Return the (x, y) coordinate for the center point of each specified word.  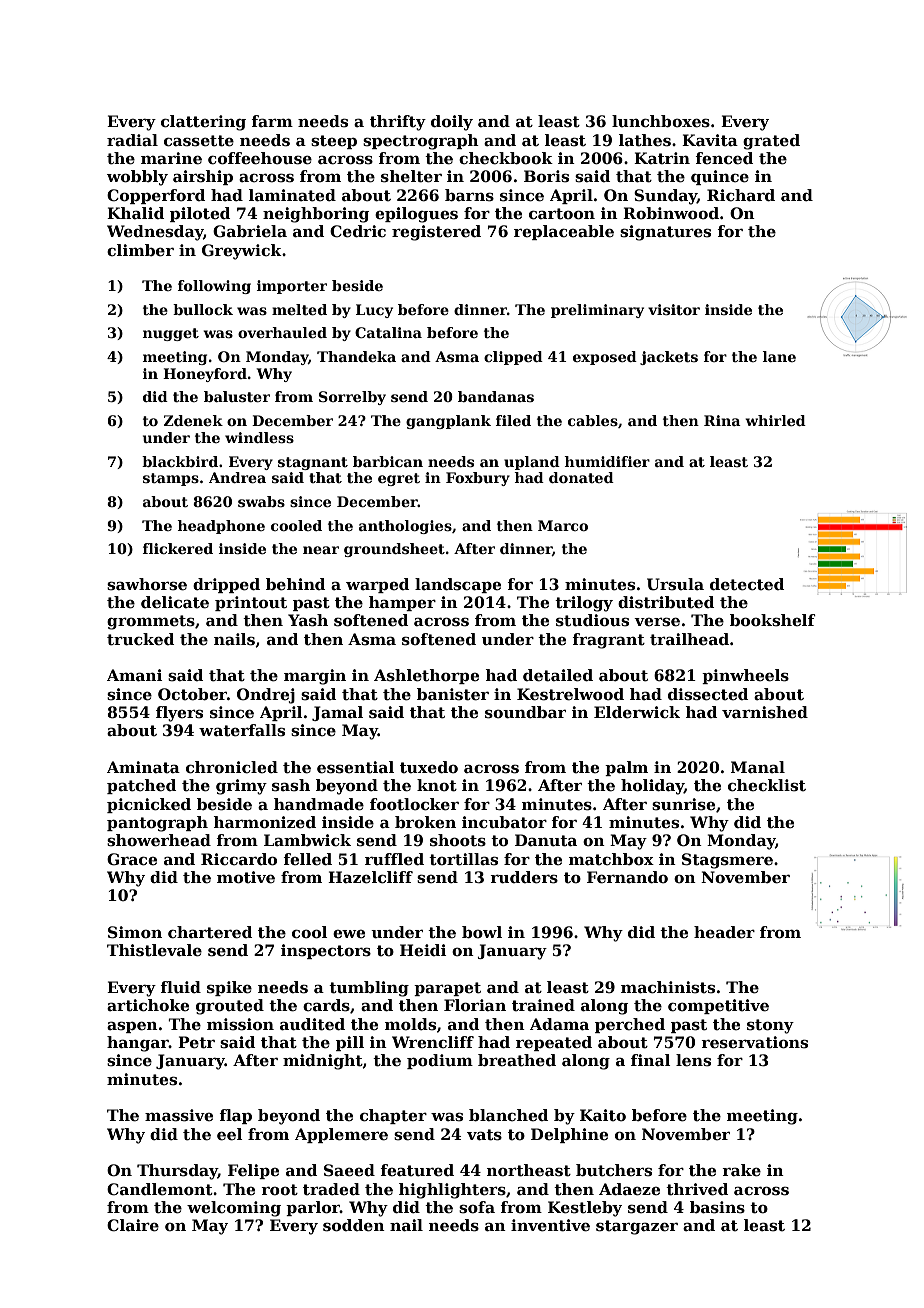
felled (307, 859)
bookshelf (773, 620)
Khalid (135, 213)
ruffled (394, 859)
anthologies (405, 527)
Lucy (374, 311)
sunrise (683, 804)
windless (259, 437)
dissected (708, 694)
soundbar (525, 712)
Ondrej (266, 696)
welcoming (234, 1209)
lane (779, 356)
